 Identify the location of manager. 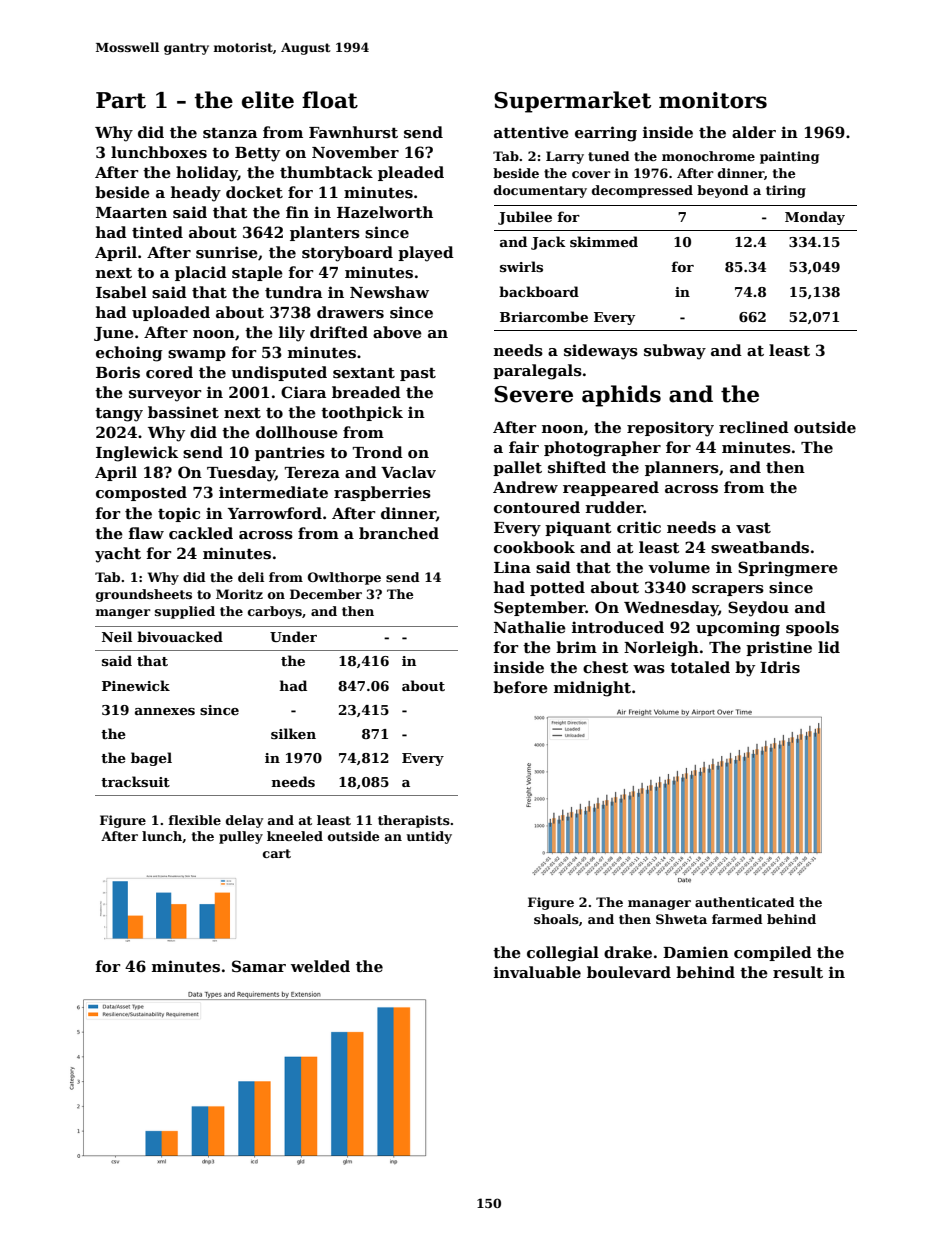
(659, 905).
